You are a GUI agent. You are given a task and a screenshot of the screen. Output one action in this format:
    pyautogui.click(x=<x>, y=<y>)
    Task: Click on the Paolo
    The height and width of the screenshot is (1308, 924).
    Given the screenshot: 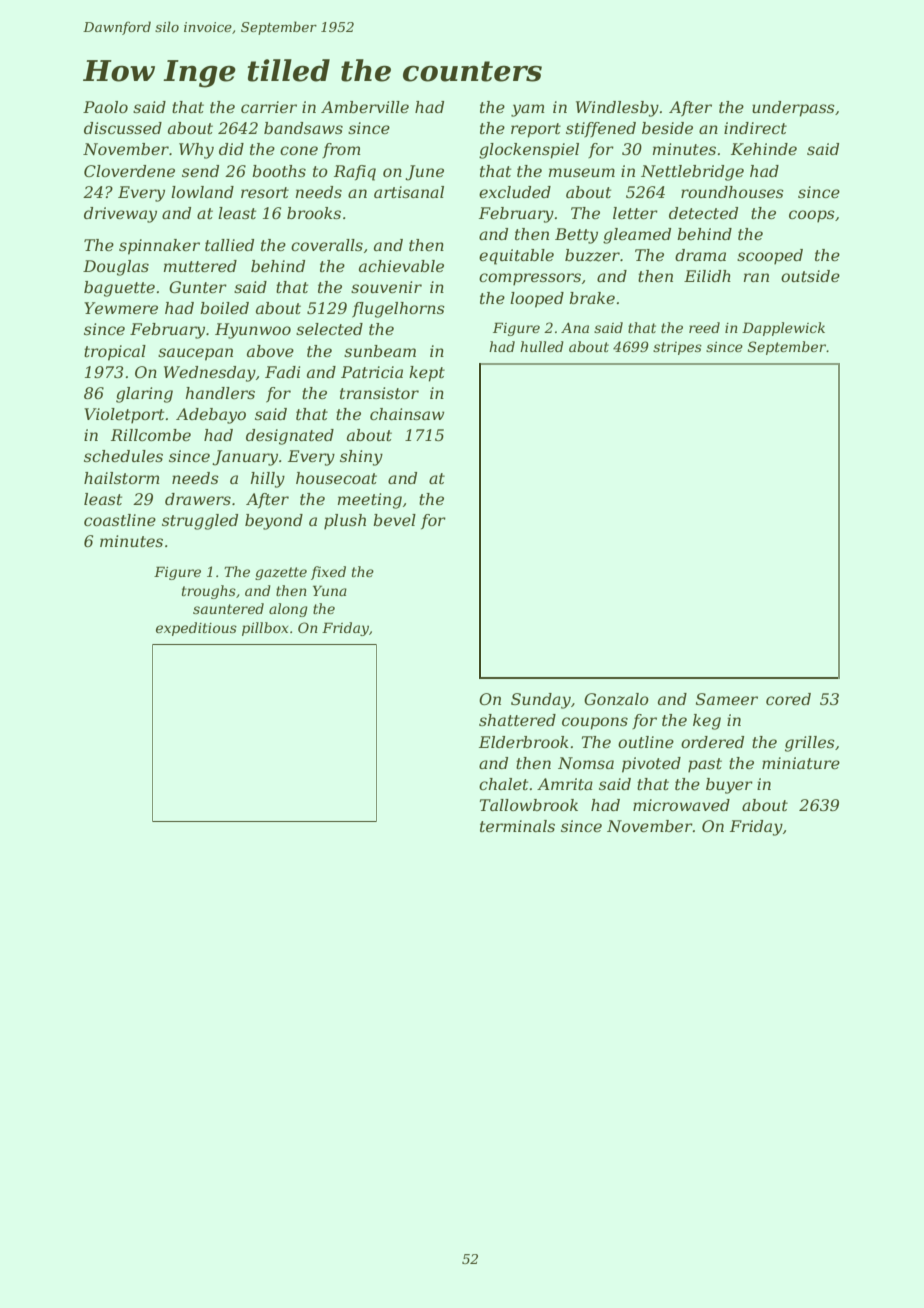 What is the action you would take?
    pyautogui.click(x=105, y=107)
